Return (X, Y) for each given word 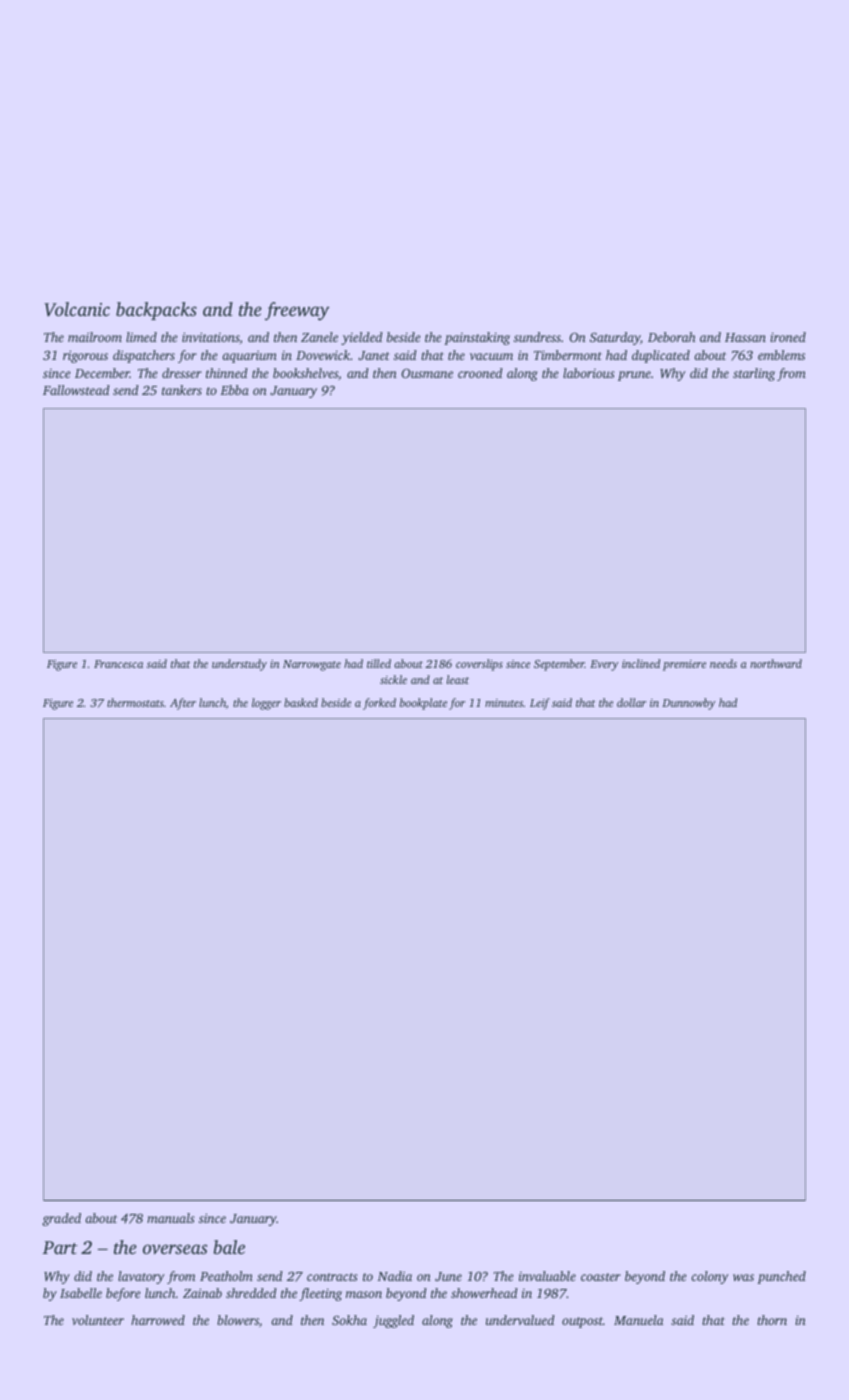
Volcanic (77, 309)
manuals (171, 1218)
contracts (332, 1277)
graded (61, 1219)
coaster (601, 1277)
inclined (641, 663)
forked (379, 704)
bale (229, 1247)
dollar (631, 702)
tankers (182, 390)
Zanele (319, 337)
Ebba (234, 390)
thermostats (135, 702)
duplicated (661, 356)
